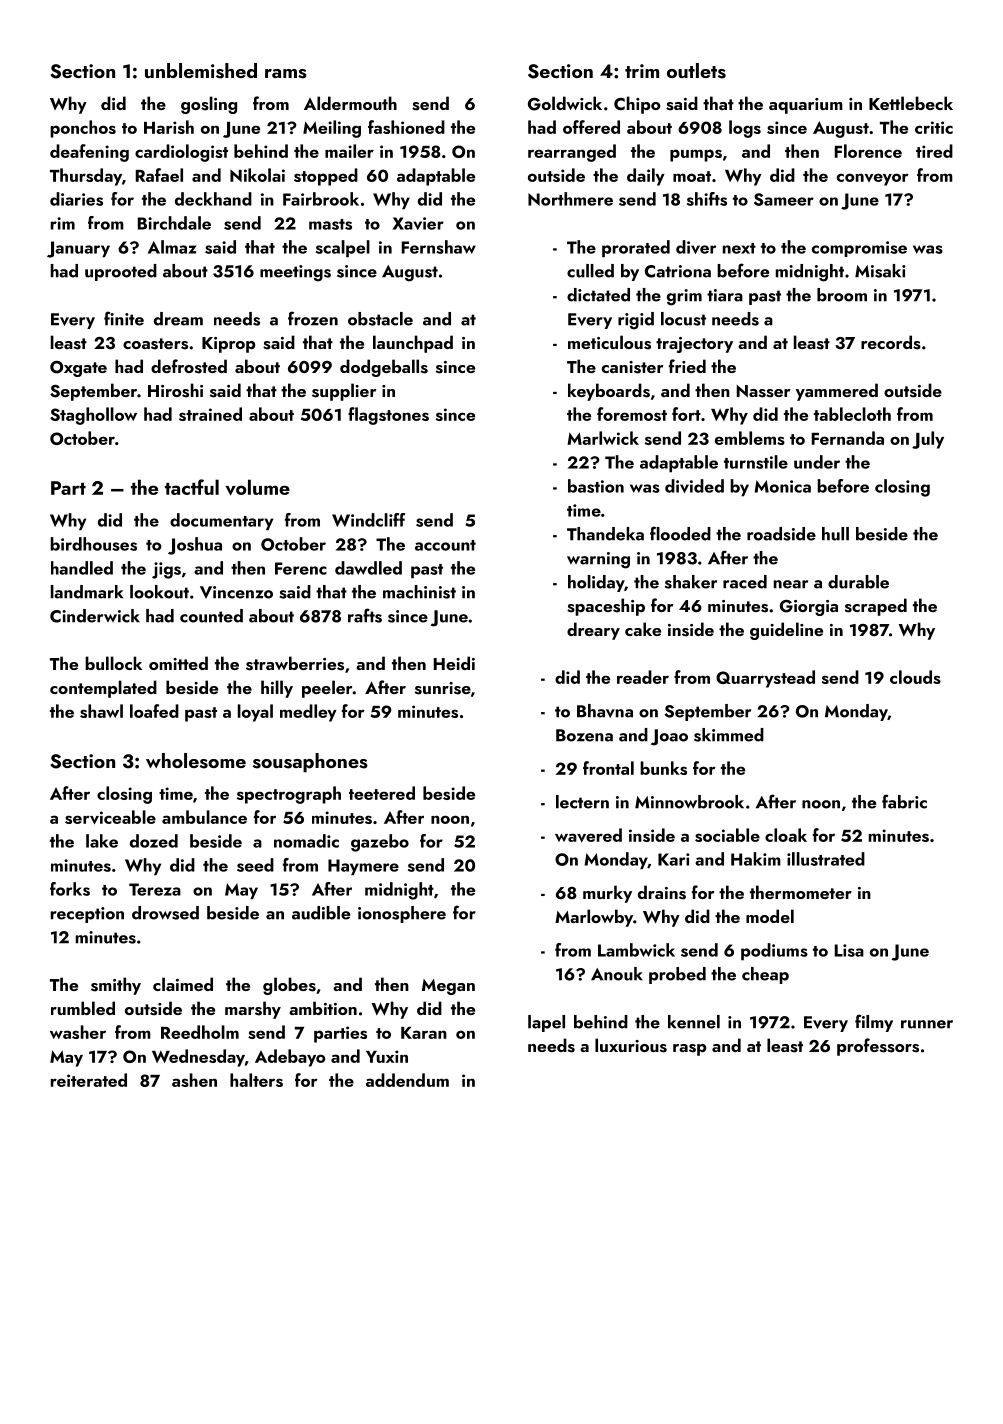 This screenshot has width=1003, height=1424. What do you see at coordinates (201, 71) in the screenshot?
I see `unblemished` at bounding box center [201, 71].
